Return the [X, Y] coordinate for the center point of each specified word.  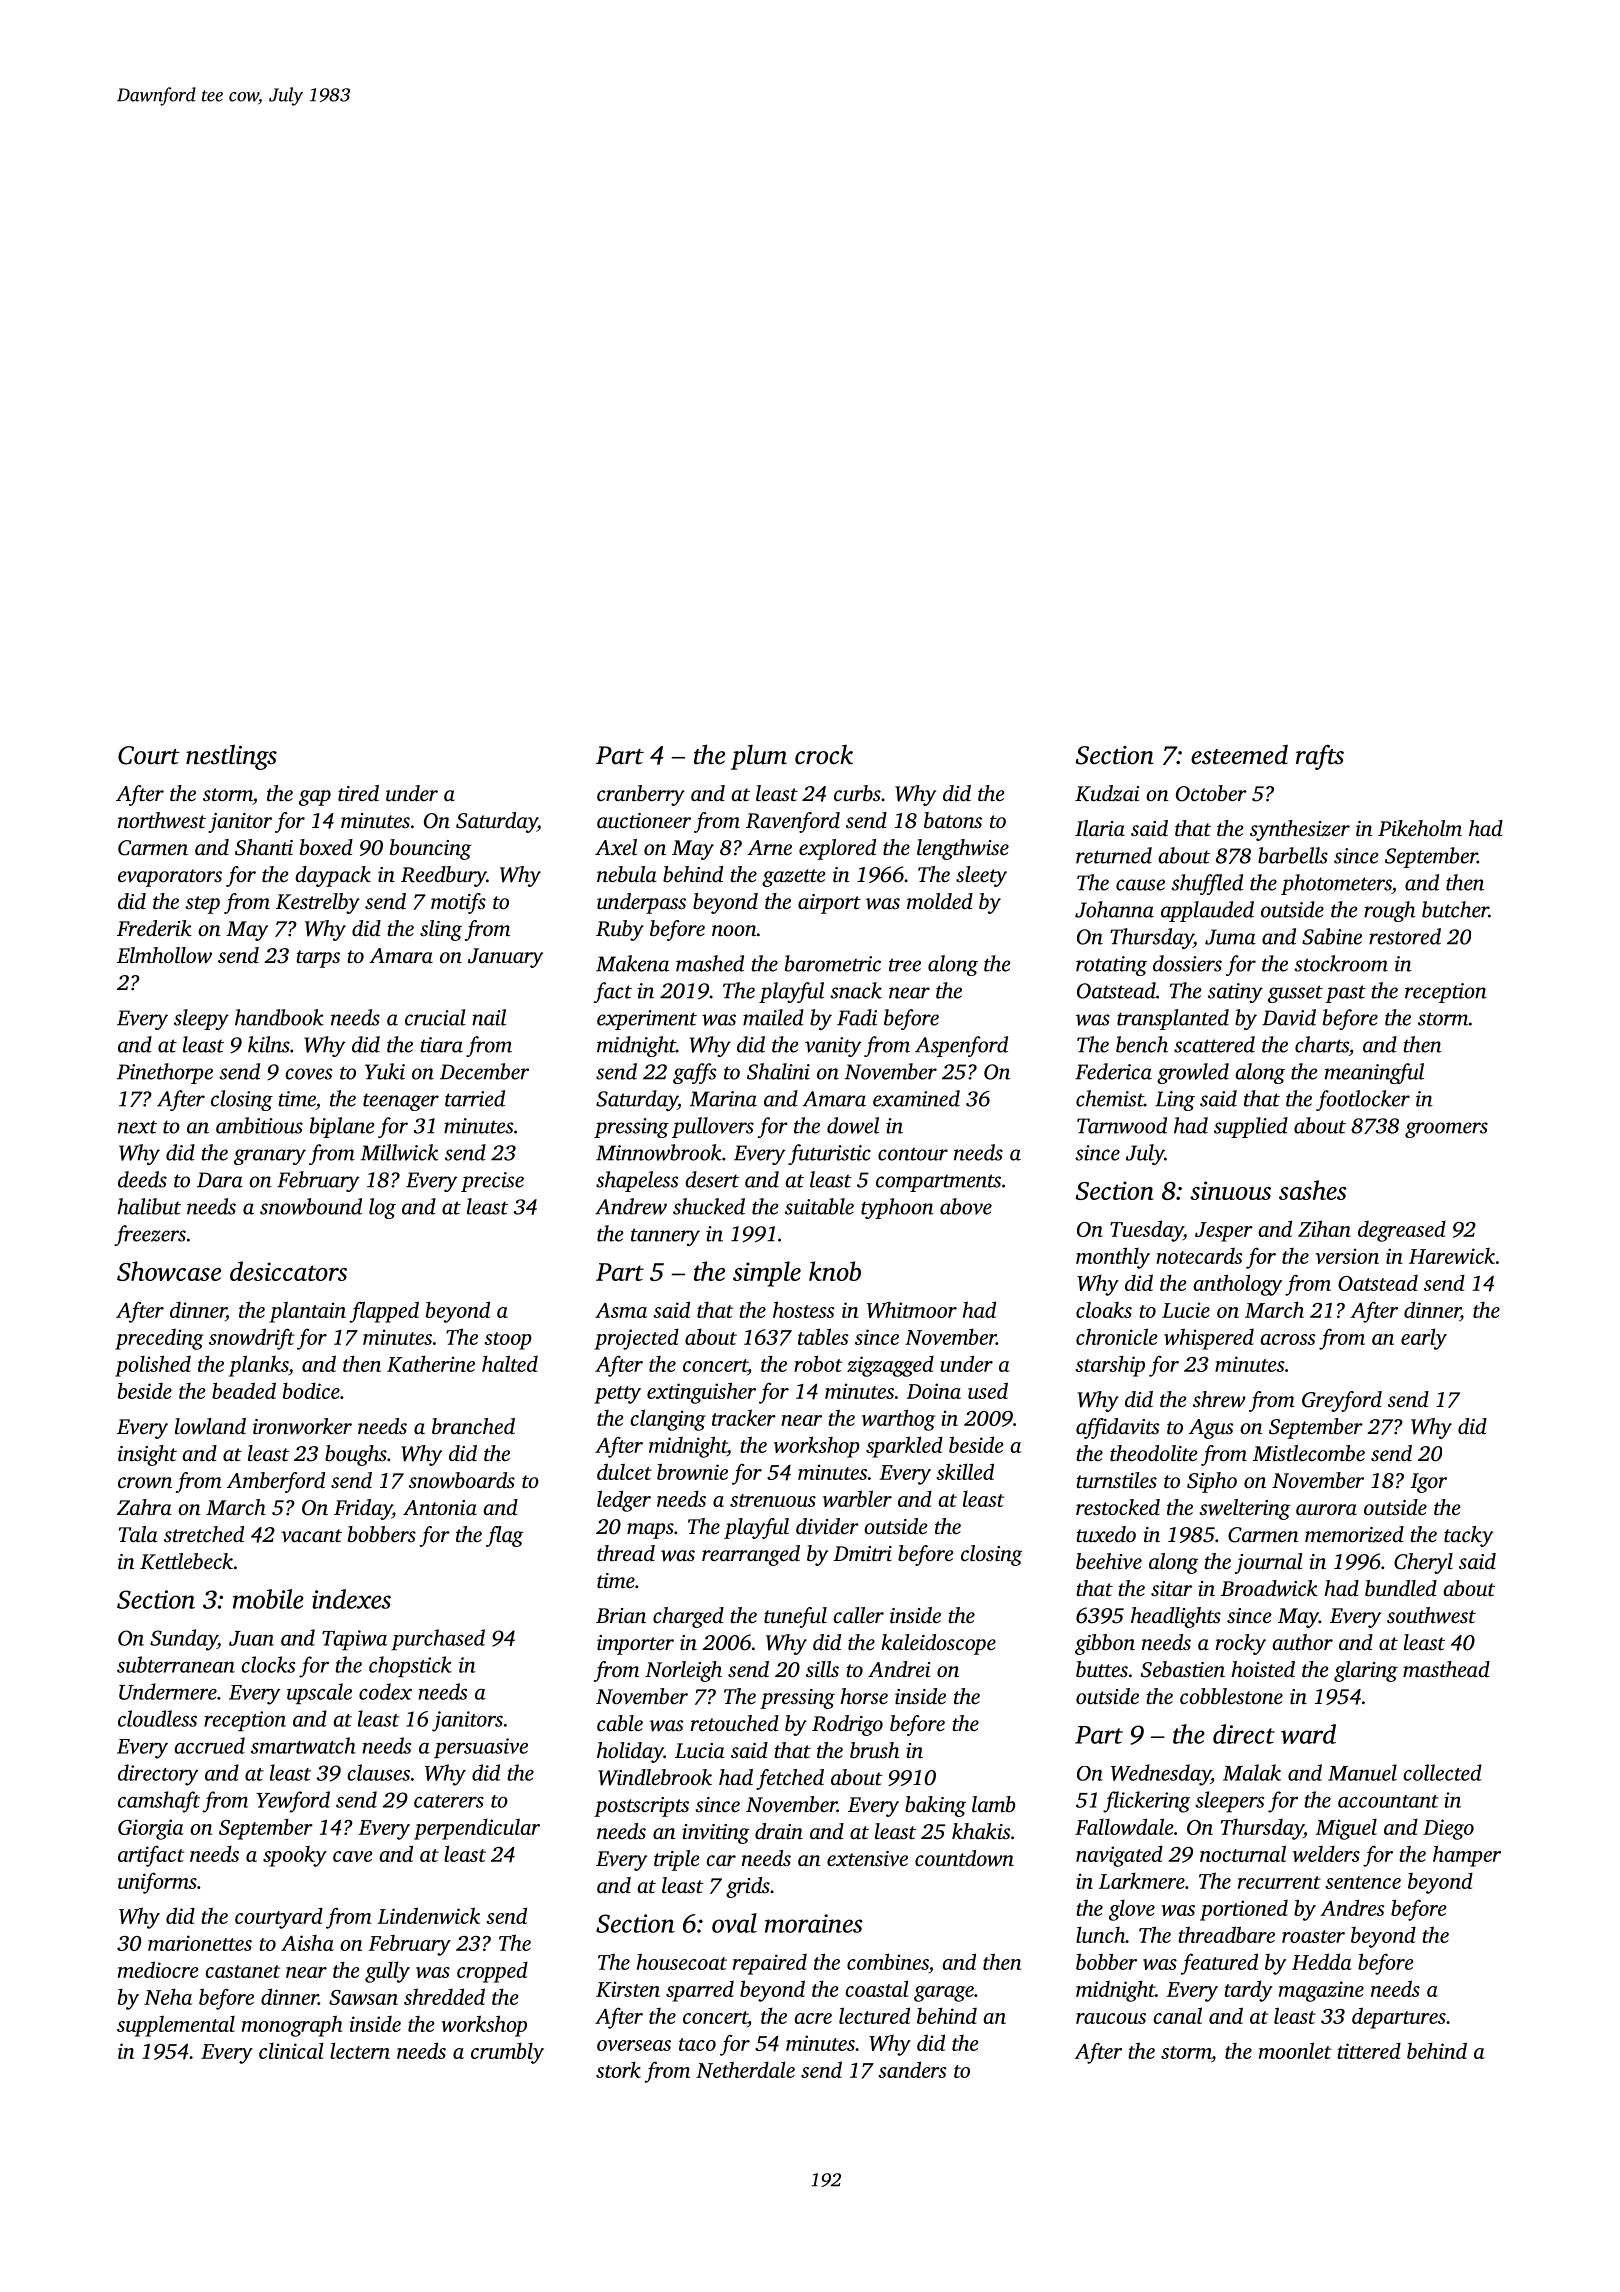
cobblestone [1231, 1696]
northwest [162, 820]
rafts [1320, 757]
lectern [360, 2050]
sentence [1363, 1882]
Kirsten [628, 1989]
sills [822, 1669]
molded [940, 901]
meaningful [1374, 1073]
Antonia [440, 1507]
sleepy [201, 1019]
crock [824, 755]
